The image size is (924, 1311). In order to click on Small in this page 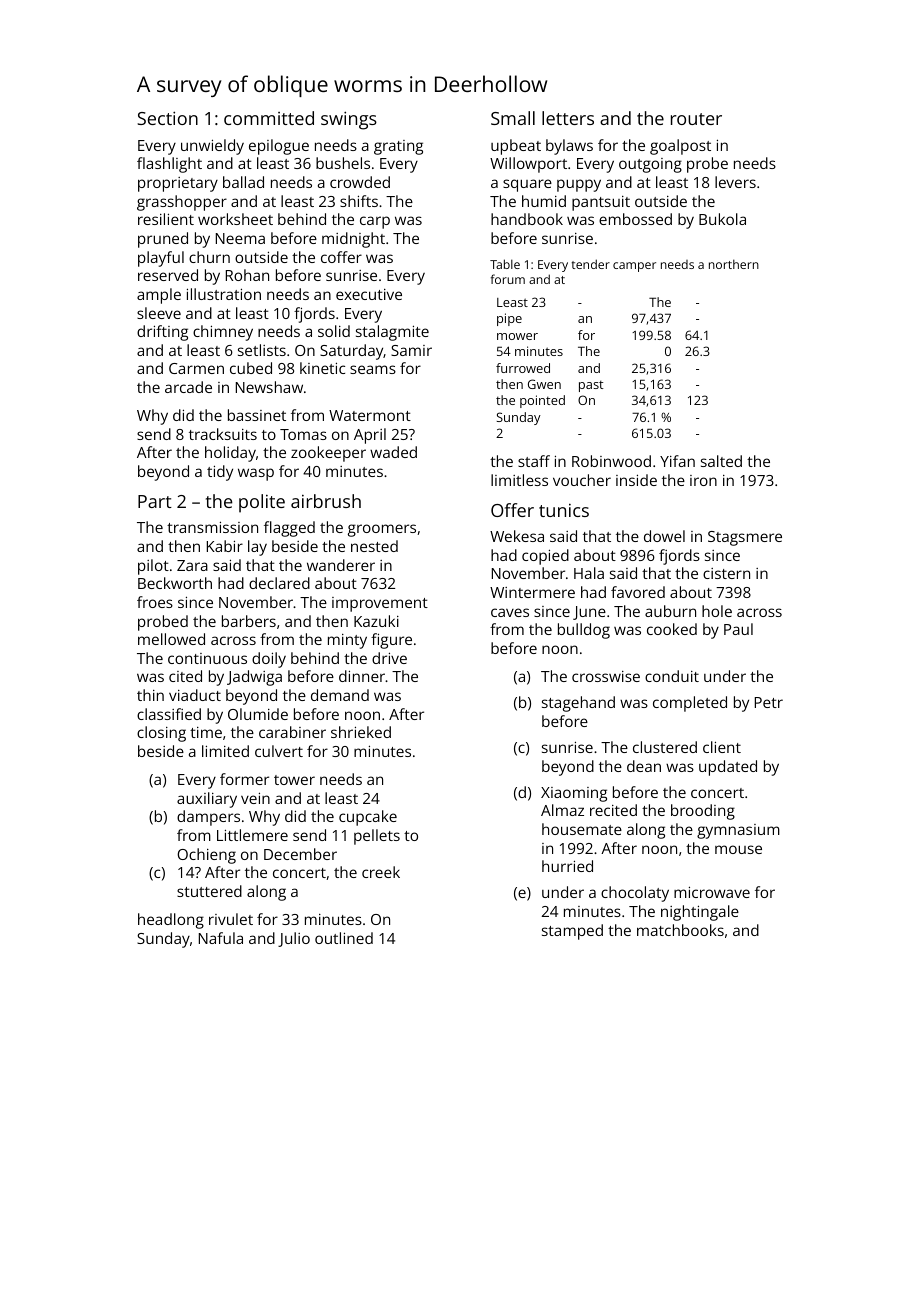, I will do `click(513, 118)`.
